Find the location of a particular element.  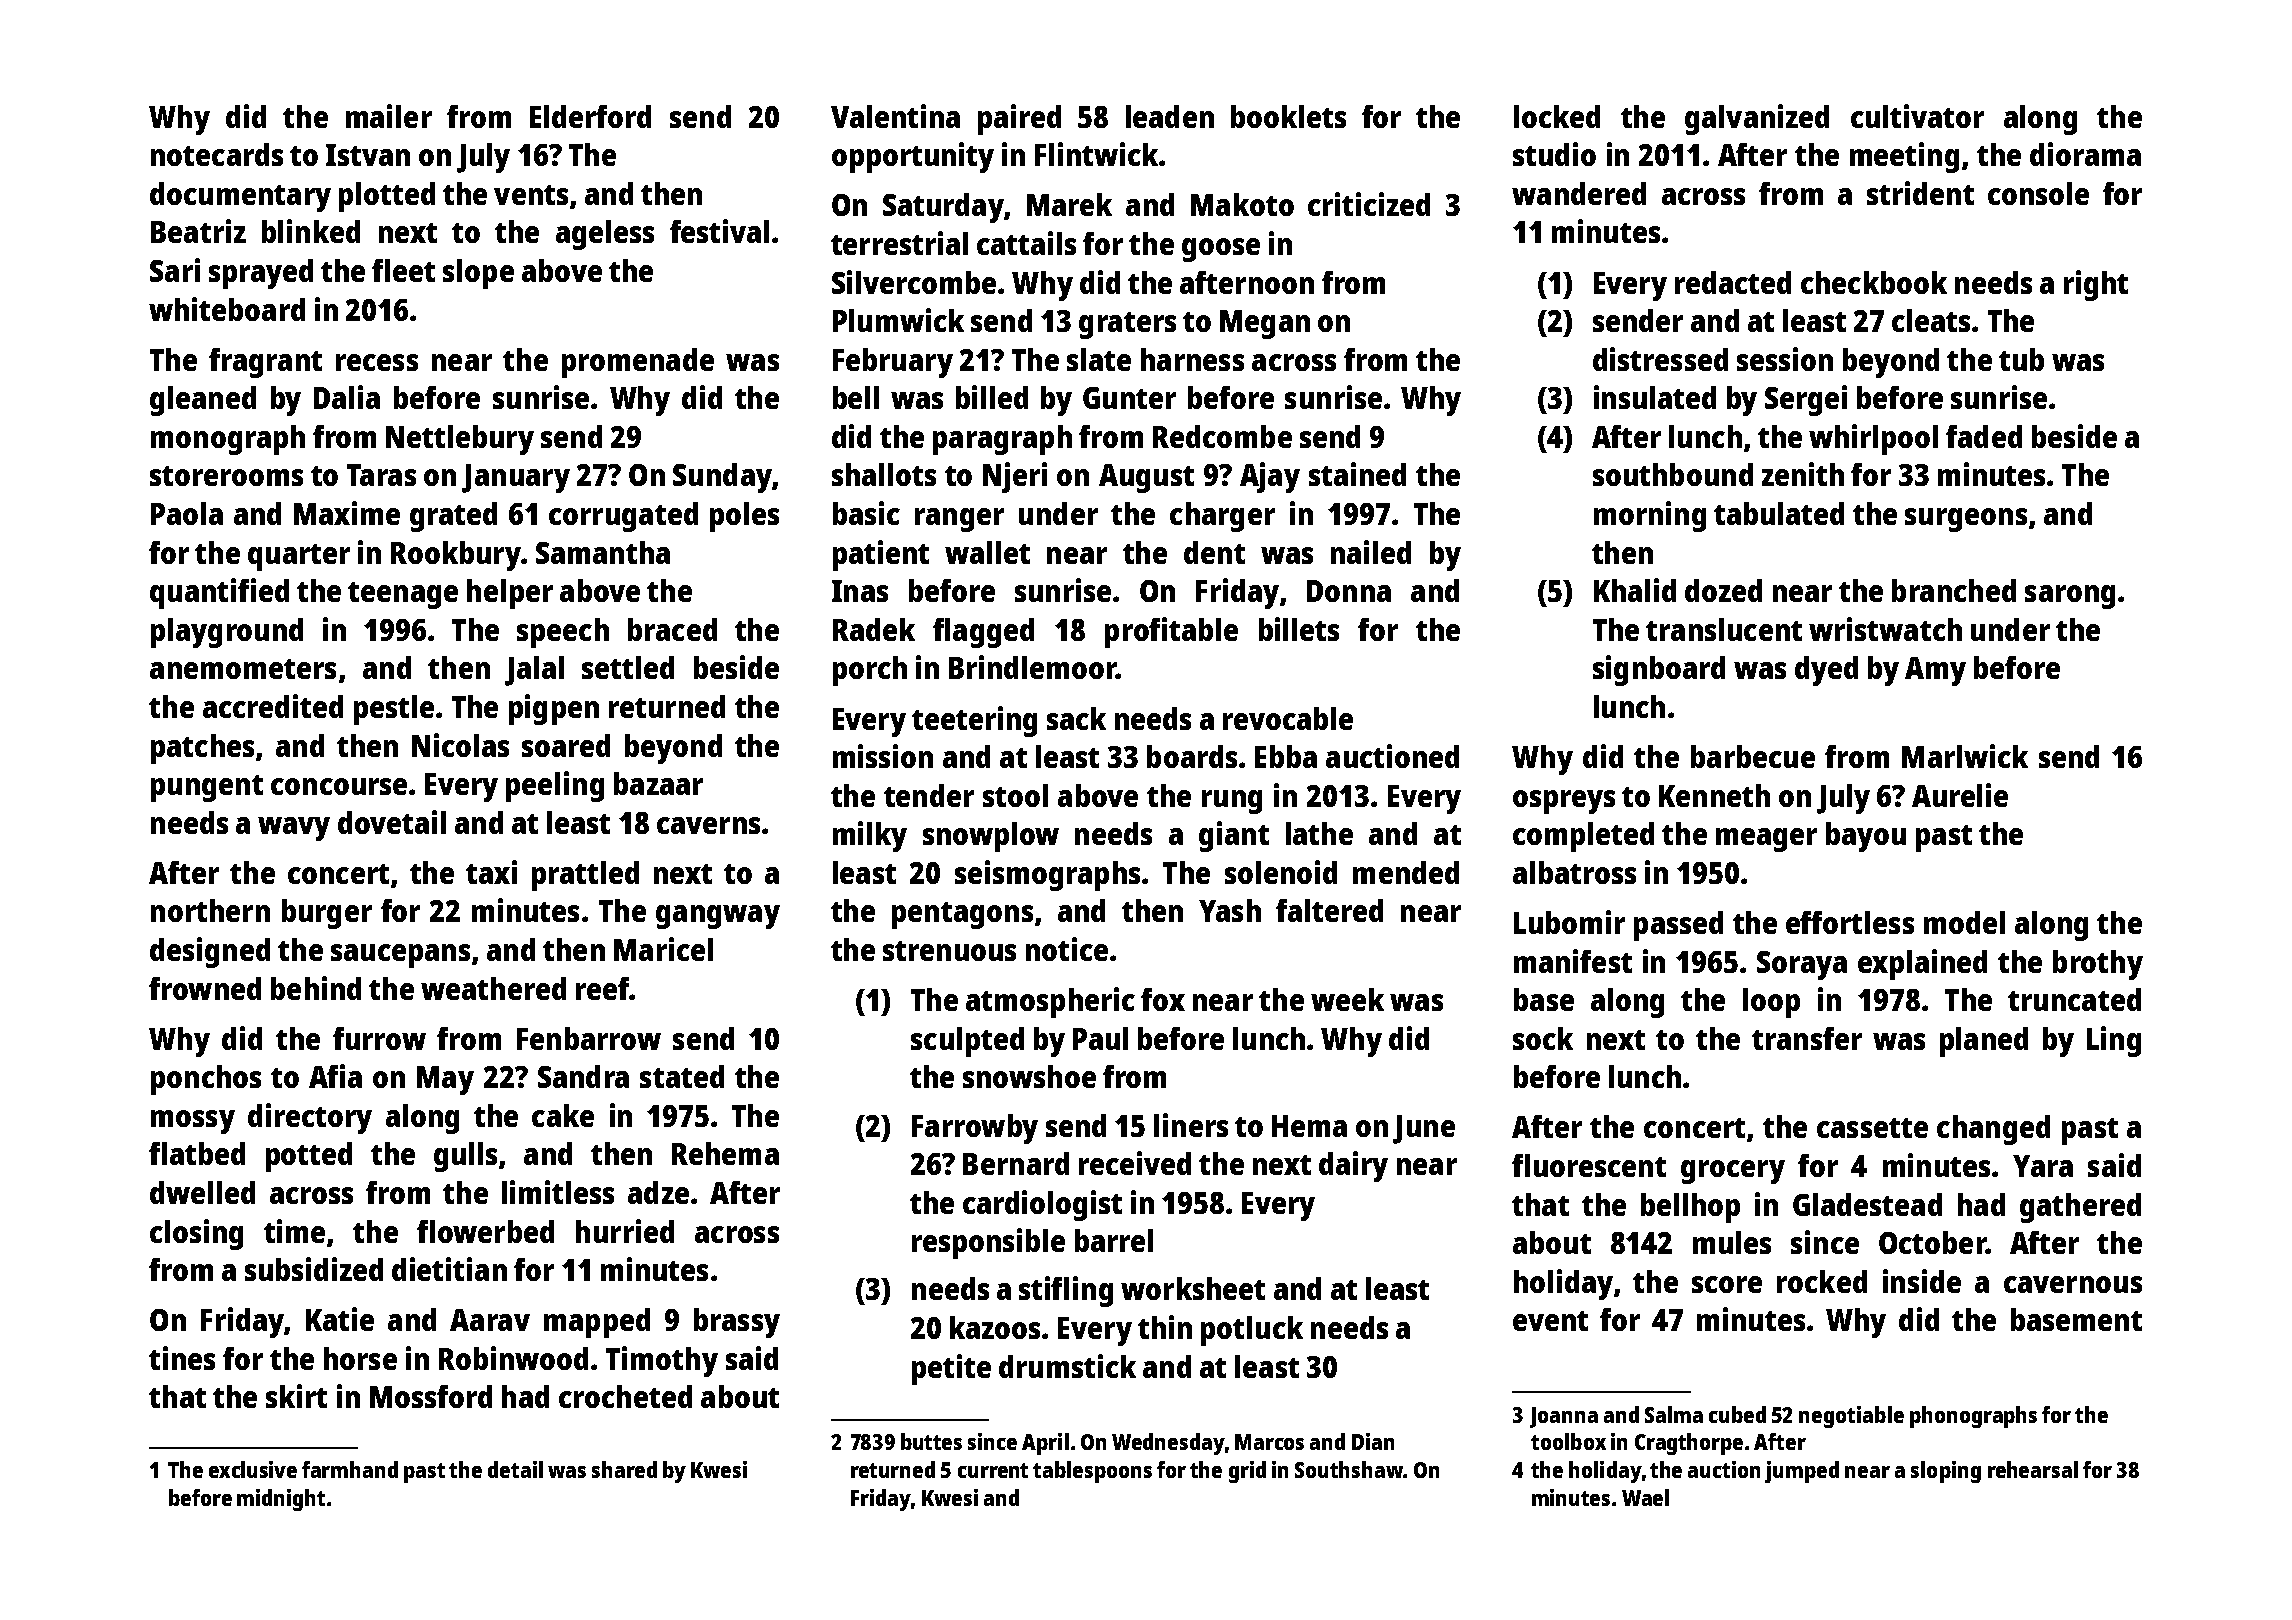

taxi is located at coordinates (491, 872).
